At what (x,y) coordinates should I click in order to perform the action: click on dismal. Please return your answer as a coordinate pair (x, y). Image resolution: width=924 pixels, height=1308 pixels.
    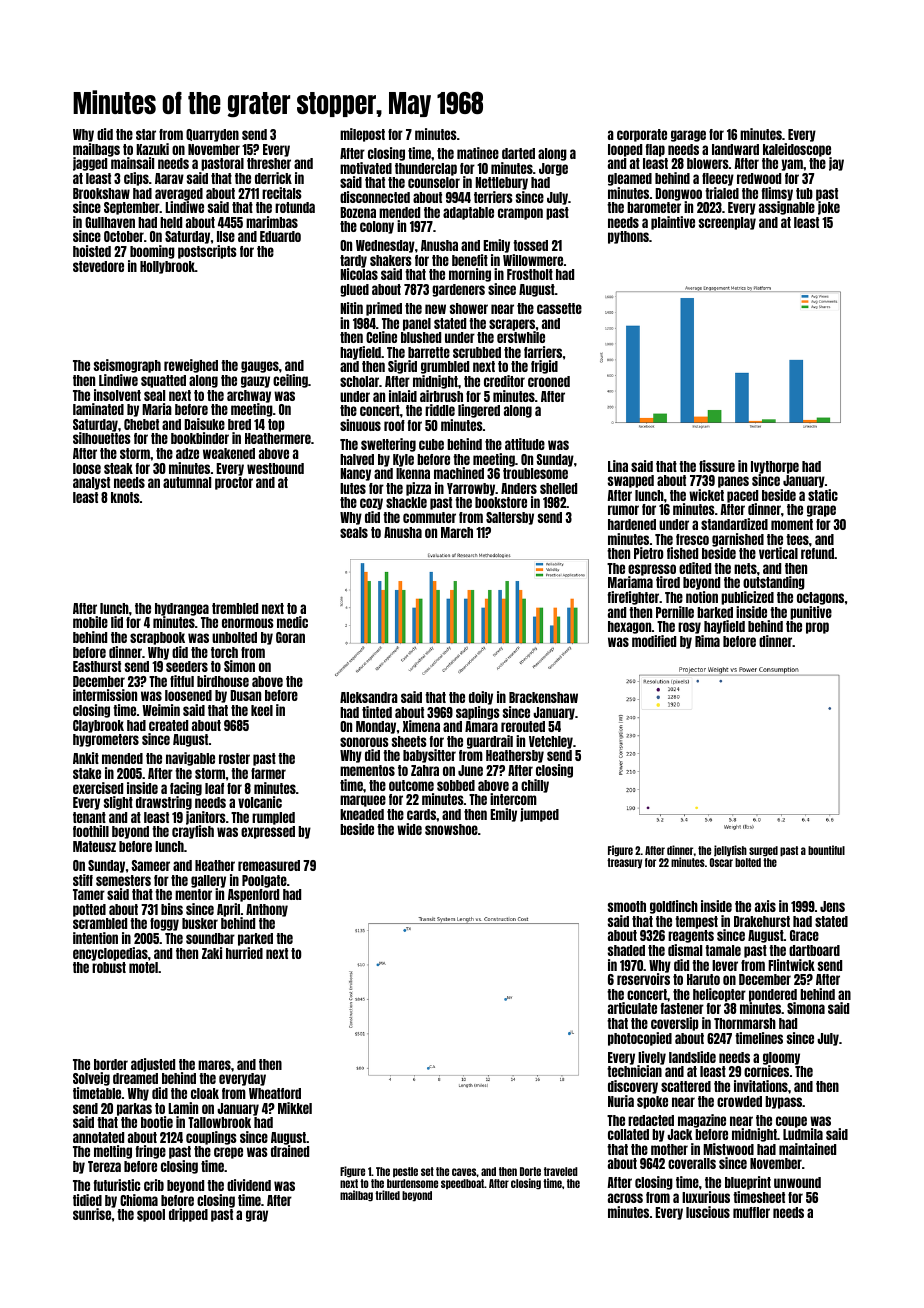
    Looking at the image, I should click on (685, 950).
